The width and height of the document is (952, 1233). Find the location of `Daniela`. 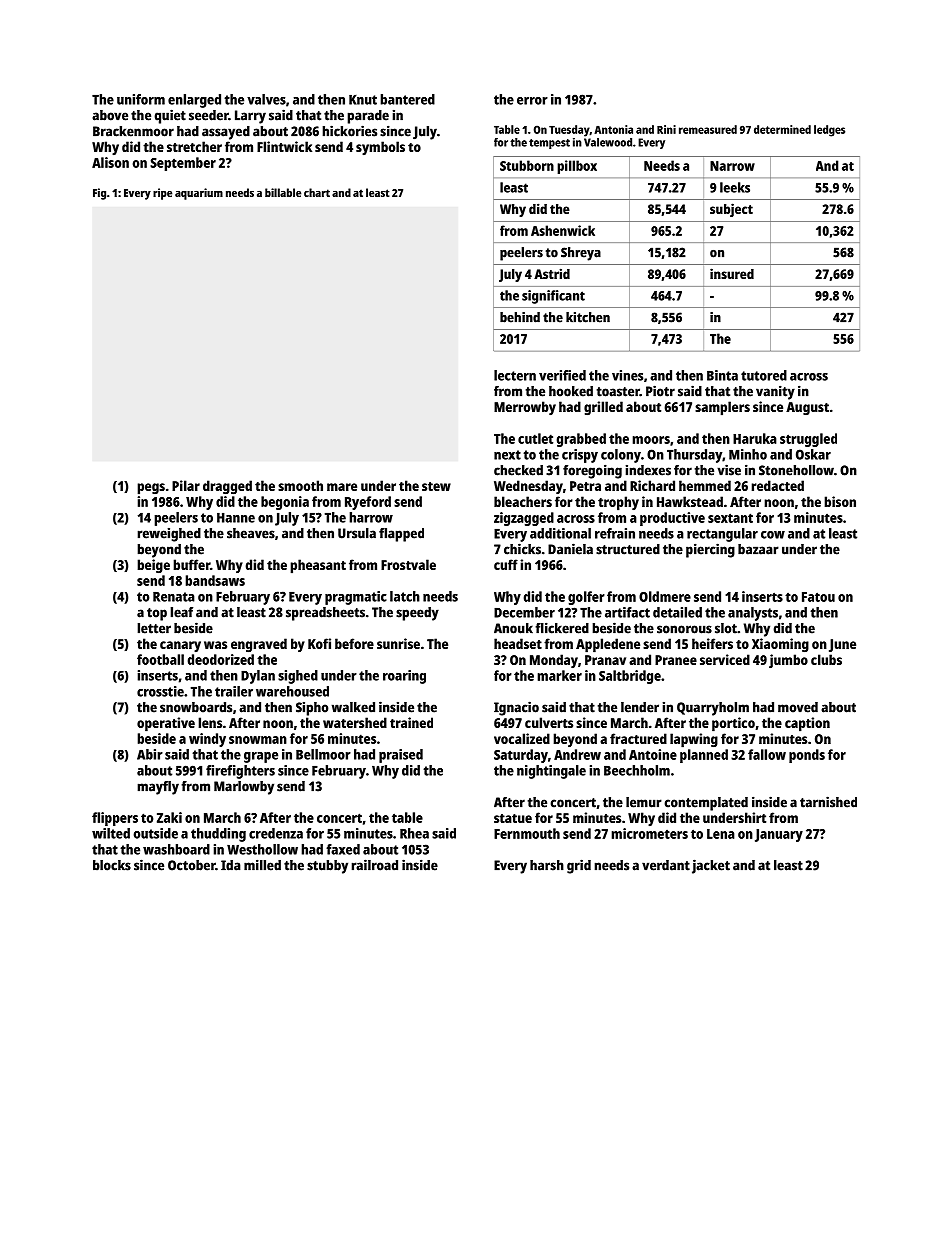

Daniela is located at coordinates (570, 549).
